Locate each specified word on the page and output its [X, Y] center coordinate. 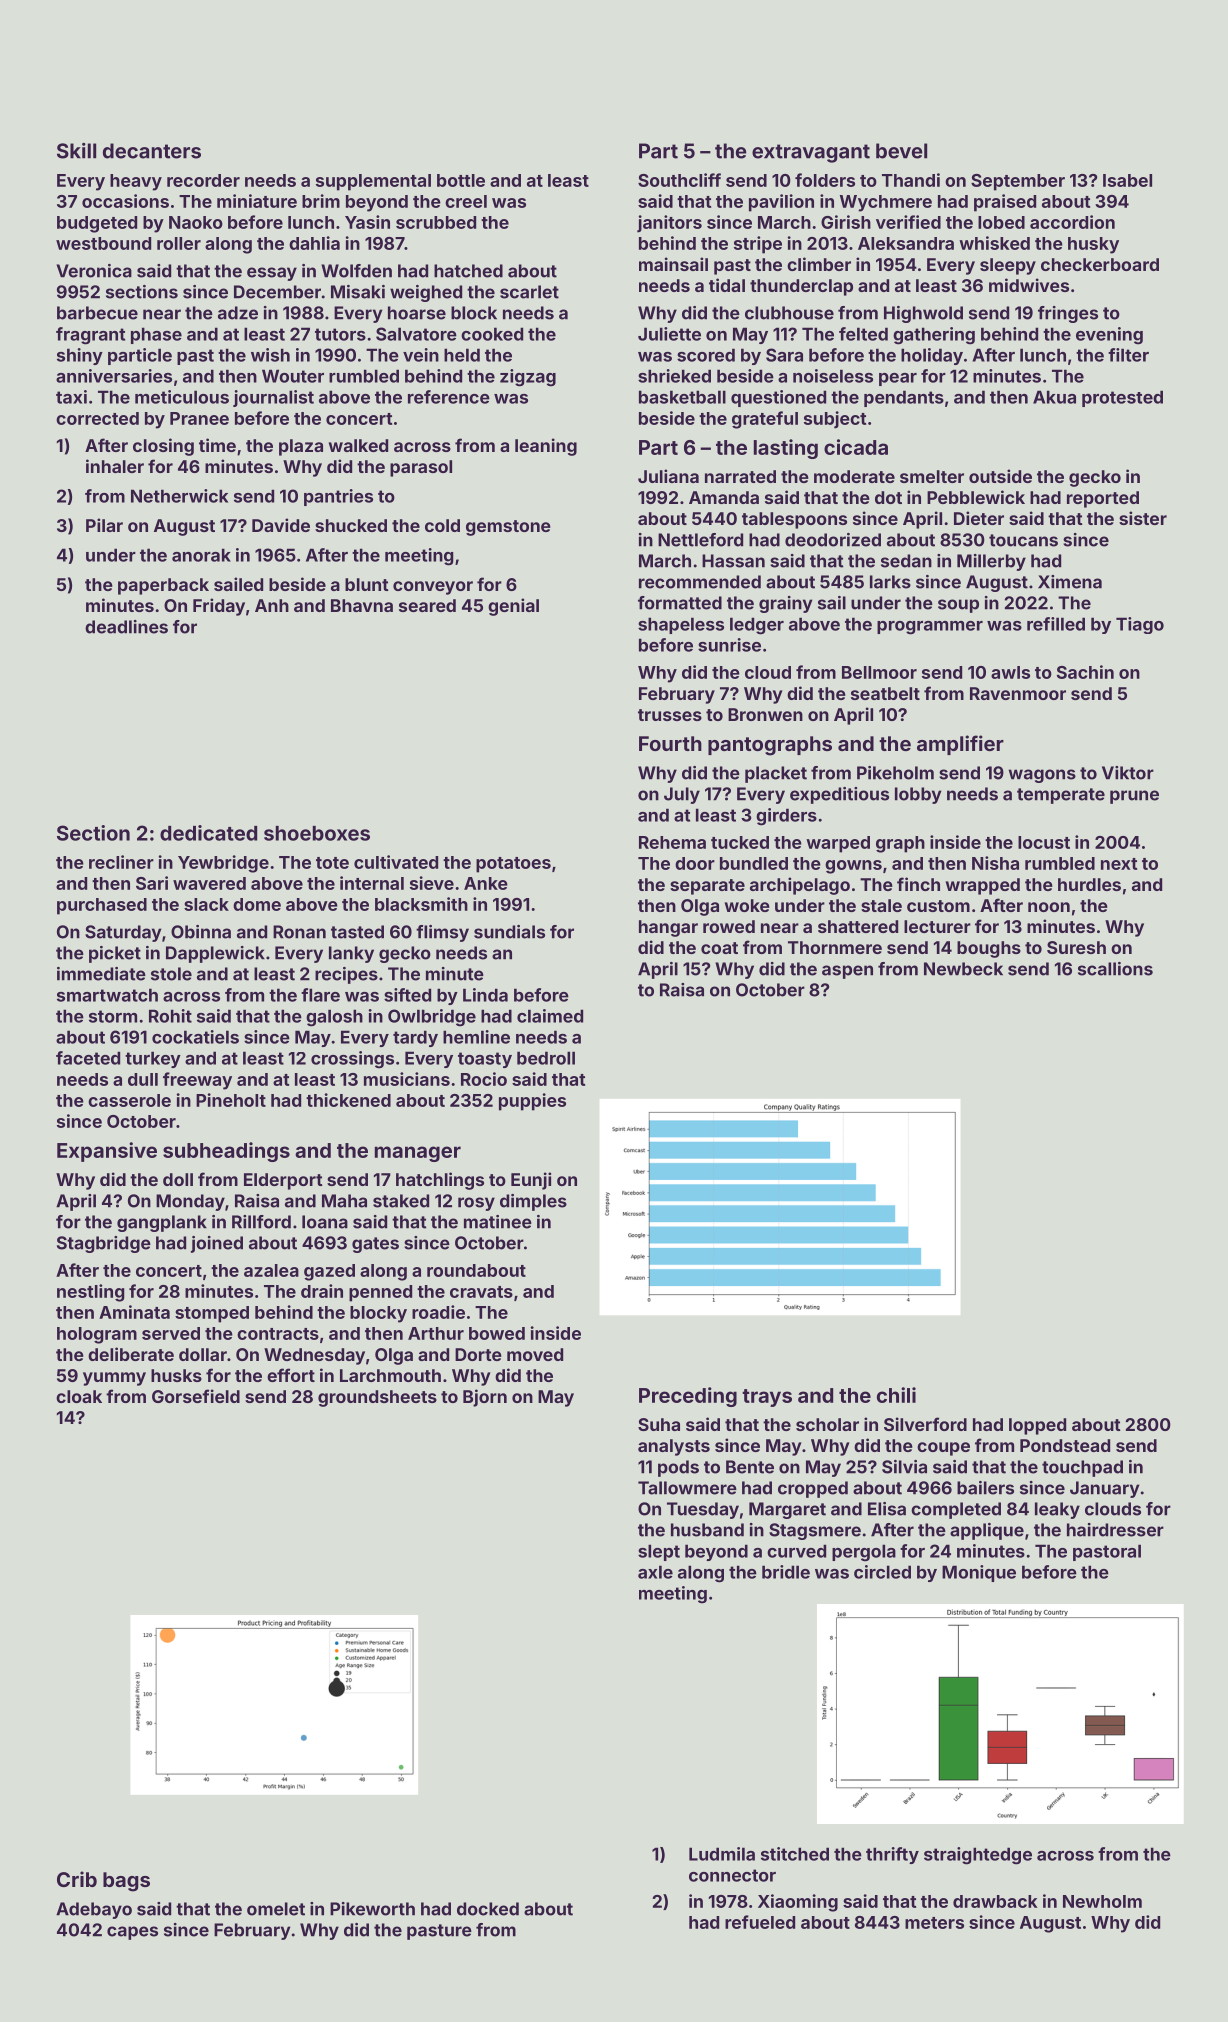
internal [372, 883]
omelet [276, 1909]
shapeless [681, 625]
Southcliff [679, 180]
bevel [901, 151]
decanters [152, 151]
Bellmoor [879, 672]
